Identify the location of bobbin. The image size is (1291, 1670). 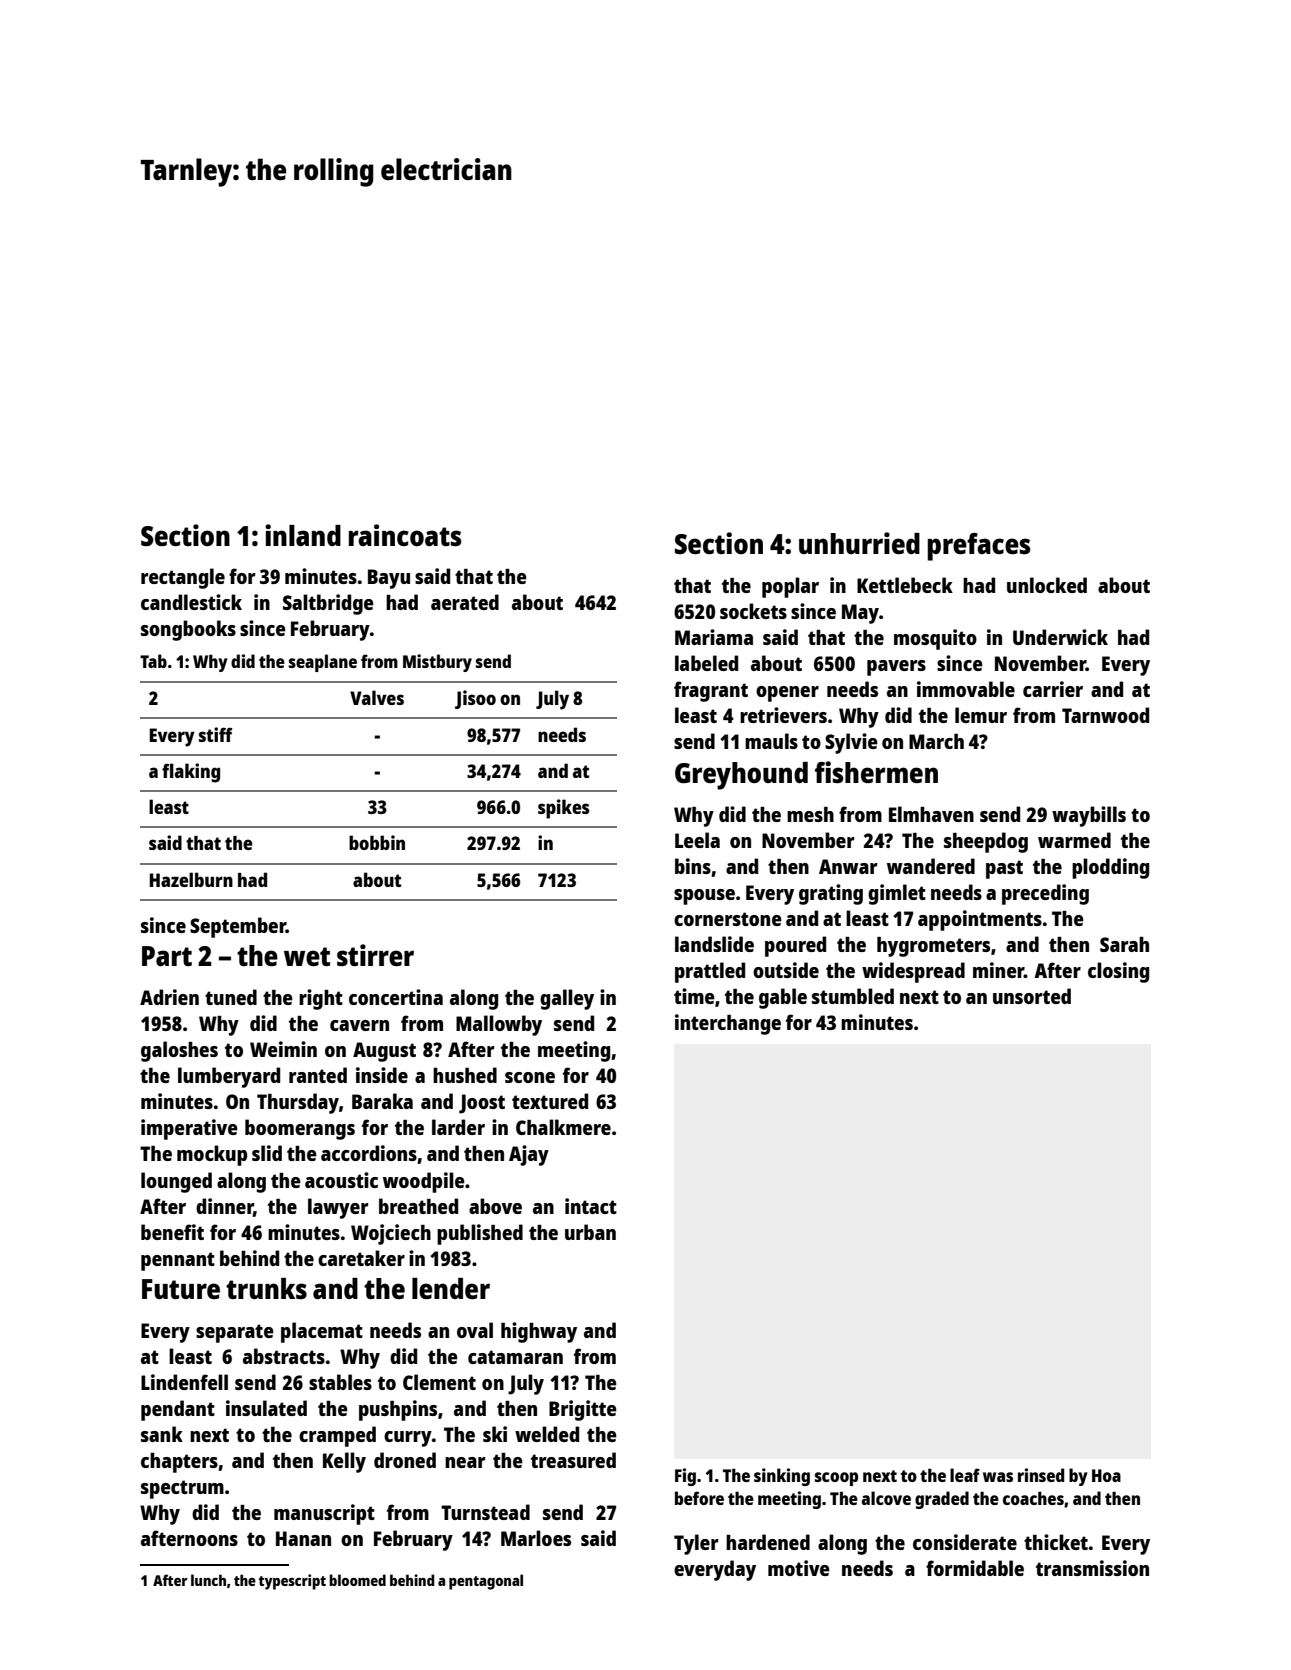
(377, 842).
